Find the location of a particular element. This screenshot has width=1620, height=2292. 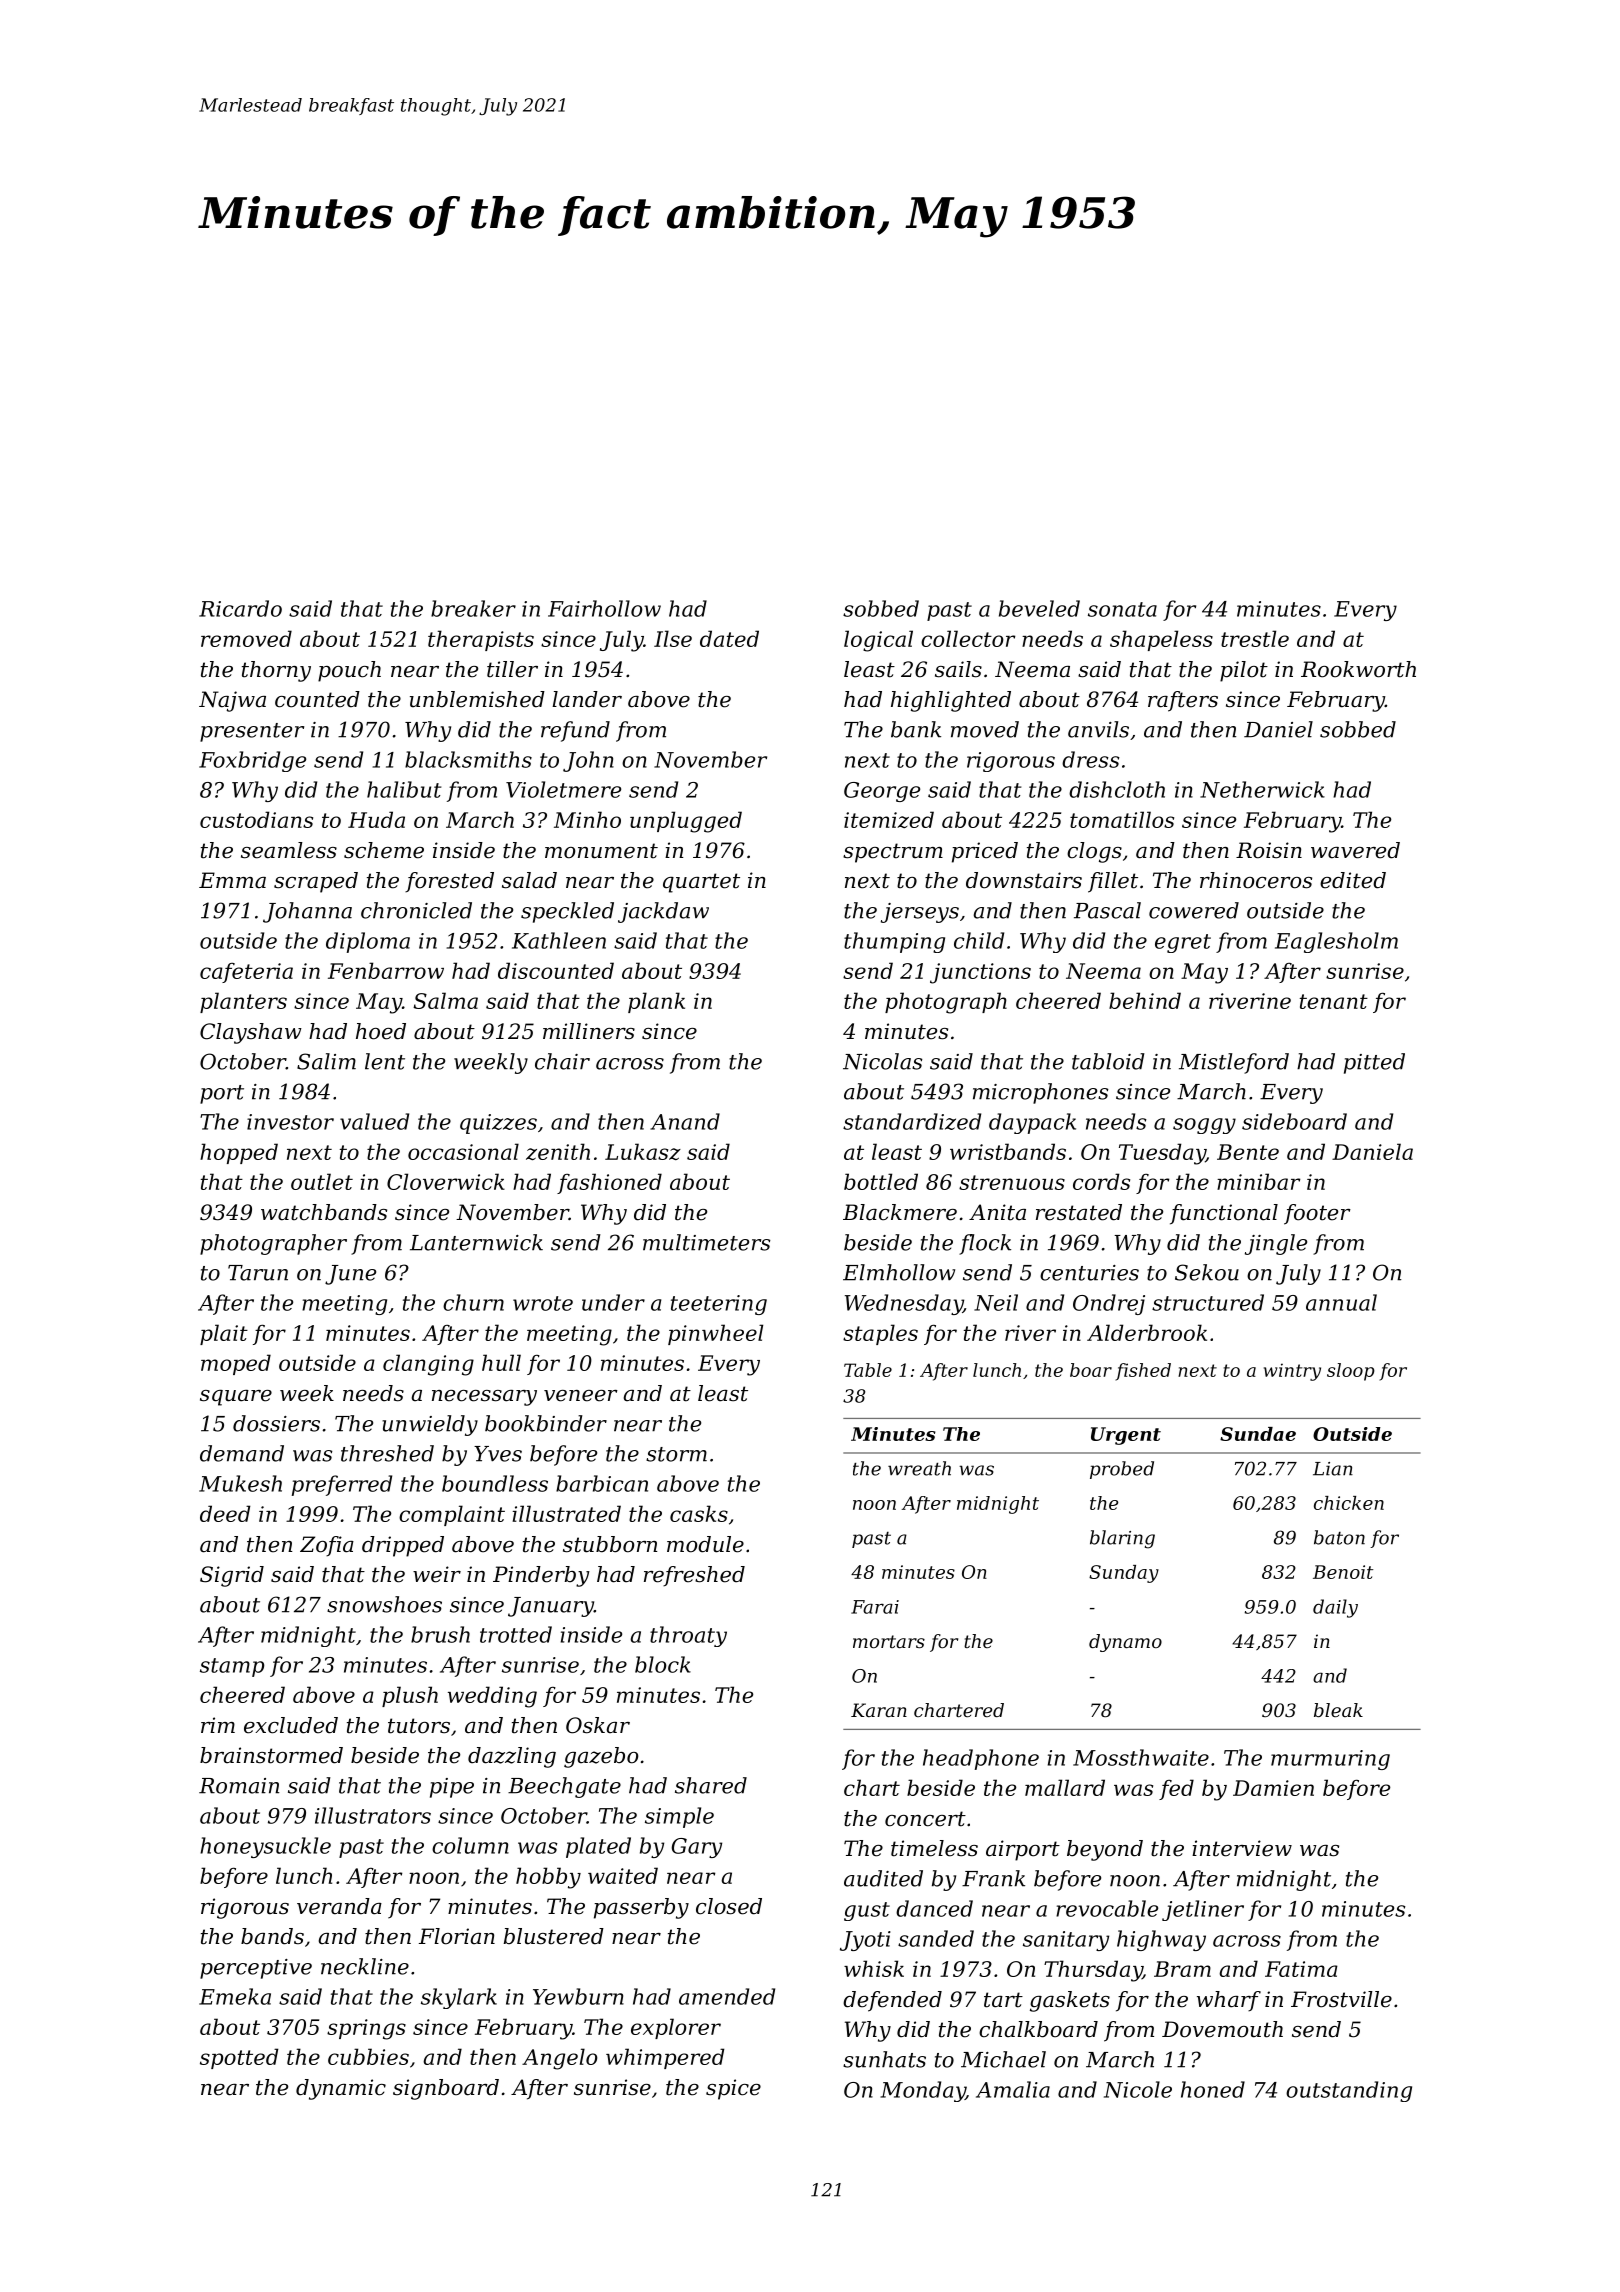

bottled is located at coordinates (881, 1181).
